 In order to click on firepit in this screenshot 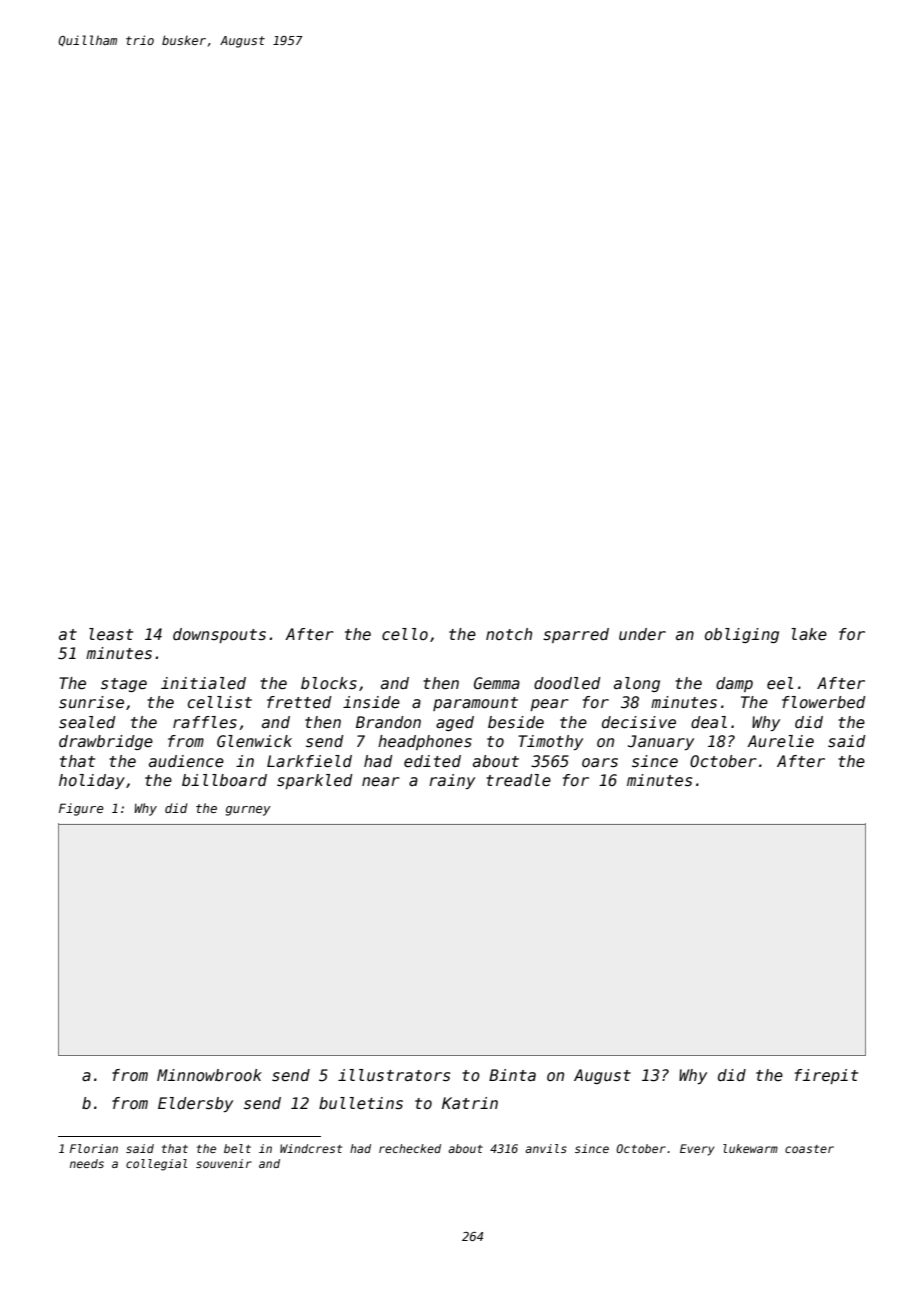, I will do `click(826, 1076)`.
